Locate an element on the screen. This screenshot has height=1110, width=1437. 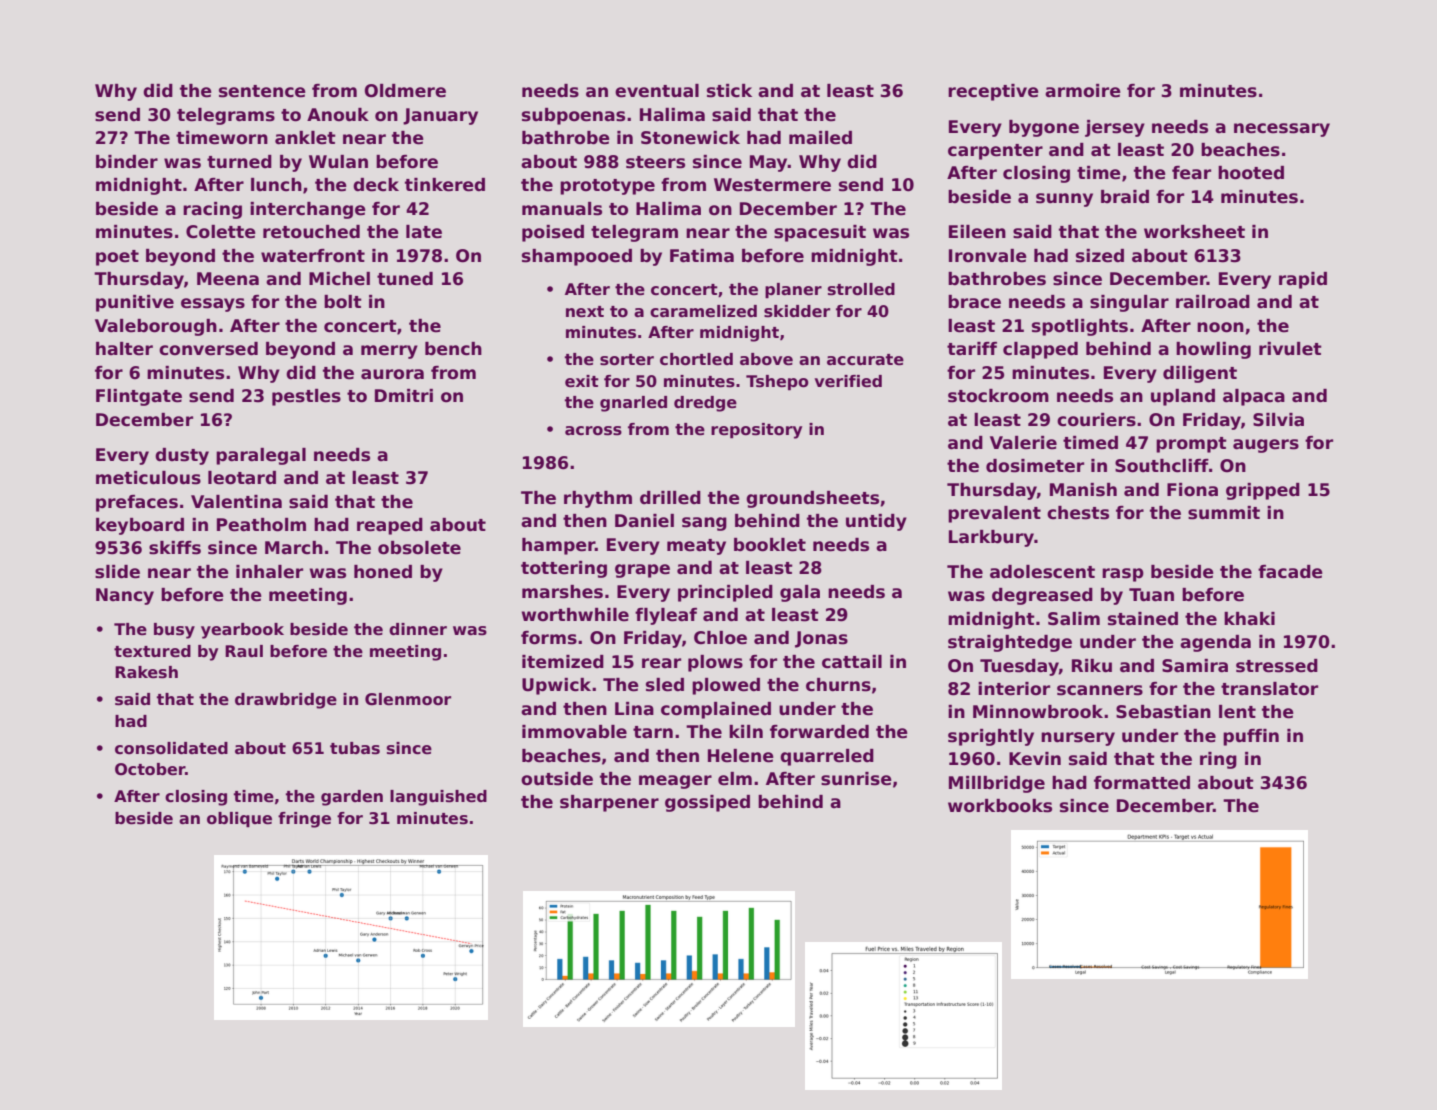
hooted is located at coordinates (1251, 173).
